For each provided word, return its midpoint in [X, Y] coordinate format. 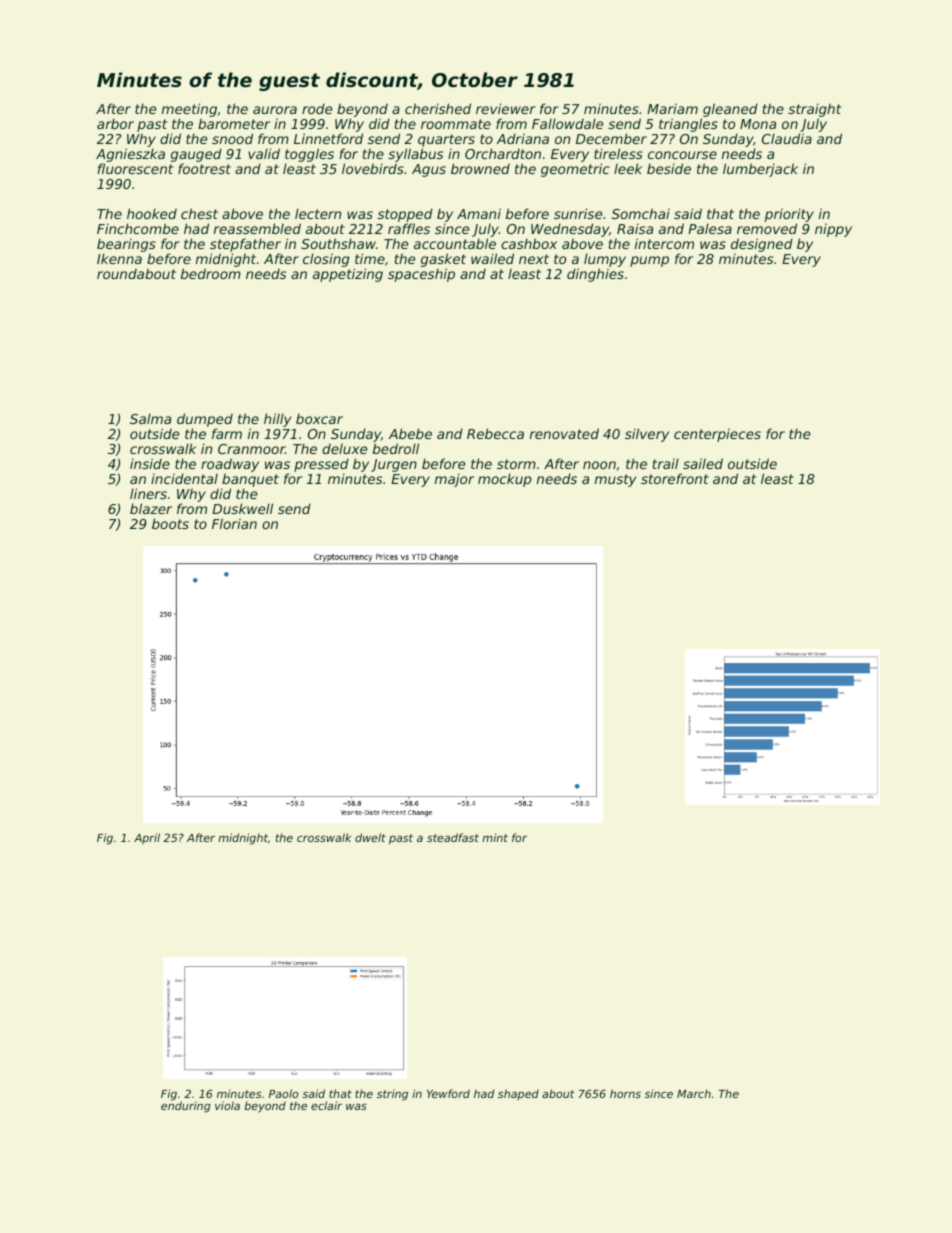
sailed [703, 463]
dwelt [370, 837]
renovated [564, 433]
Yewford [448, 1093]
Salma [150, 418]
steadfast [453, 837]
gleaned [729, 111]
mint [495, 837]
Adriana [523, 138]
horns [625, 1093]
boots [170, 523]
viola [227, 1105]
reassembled [257, 228]
